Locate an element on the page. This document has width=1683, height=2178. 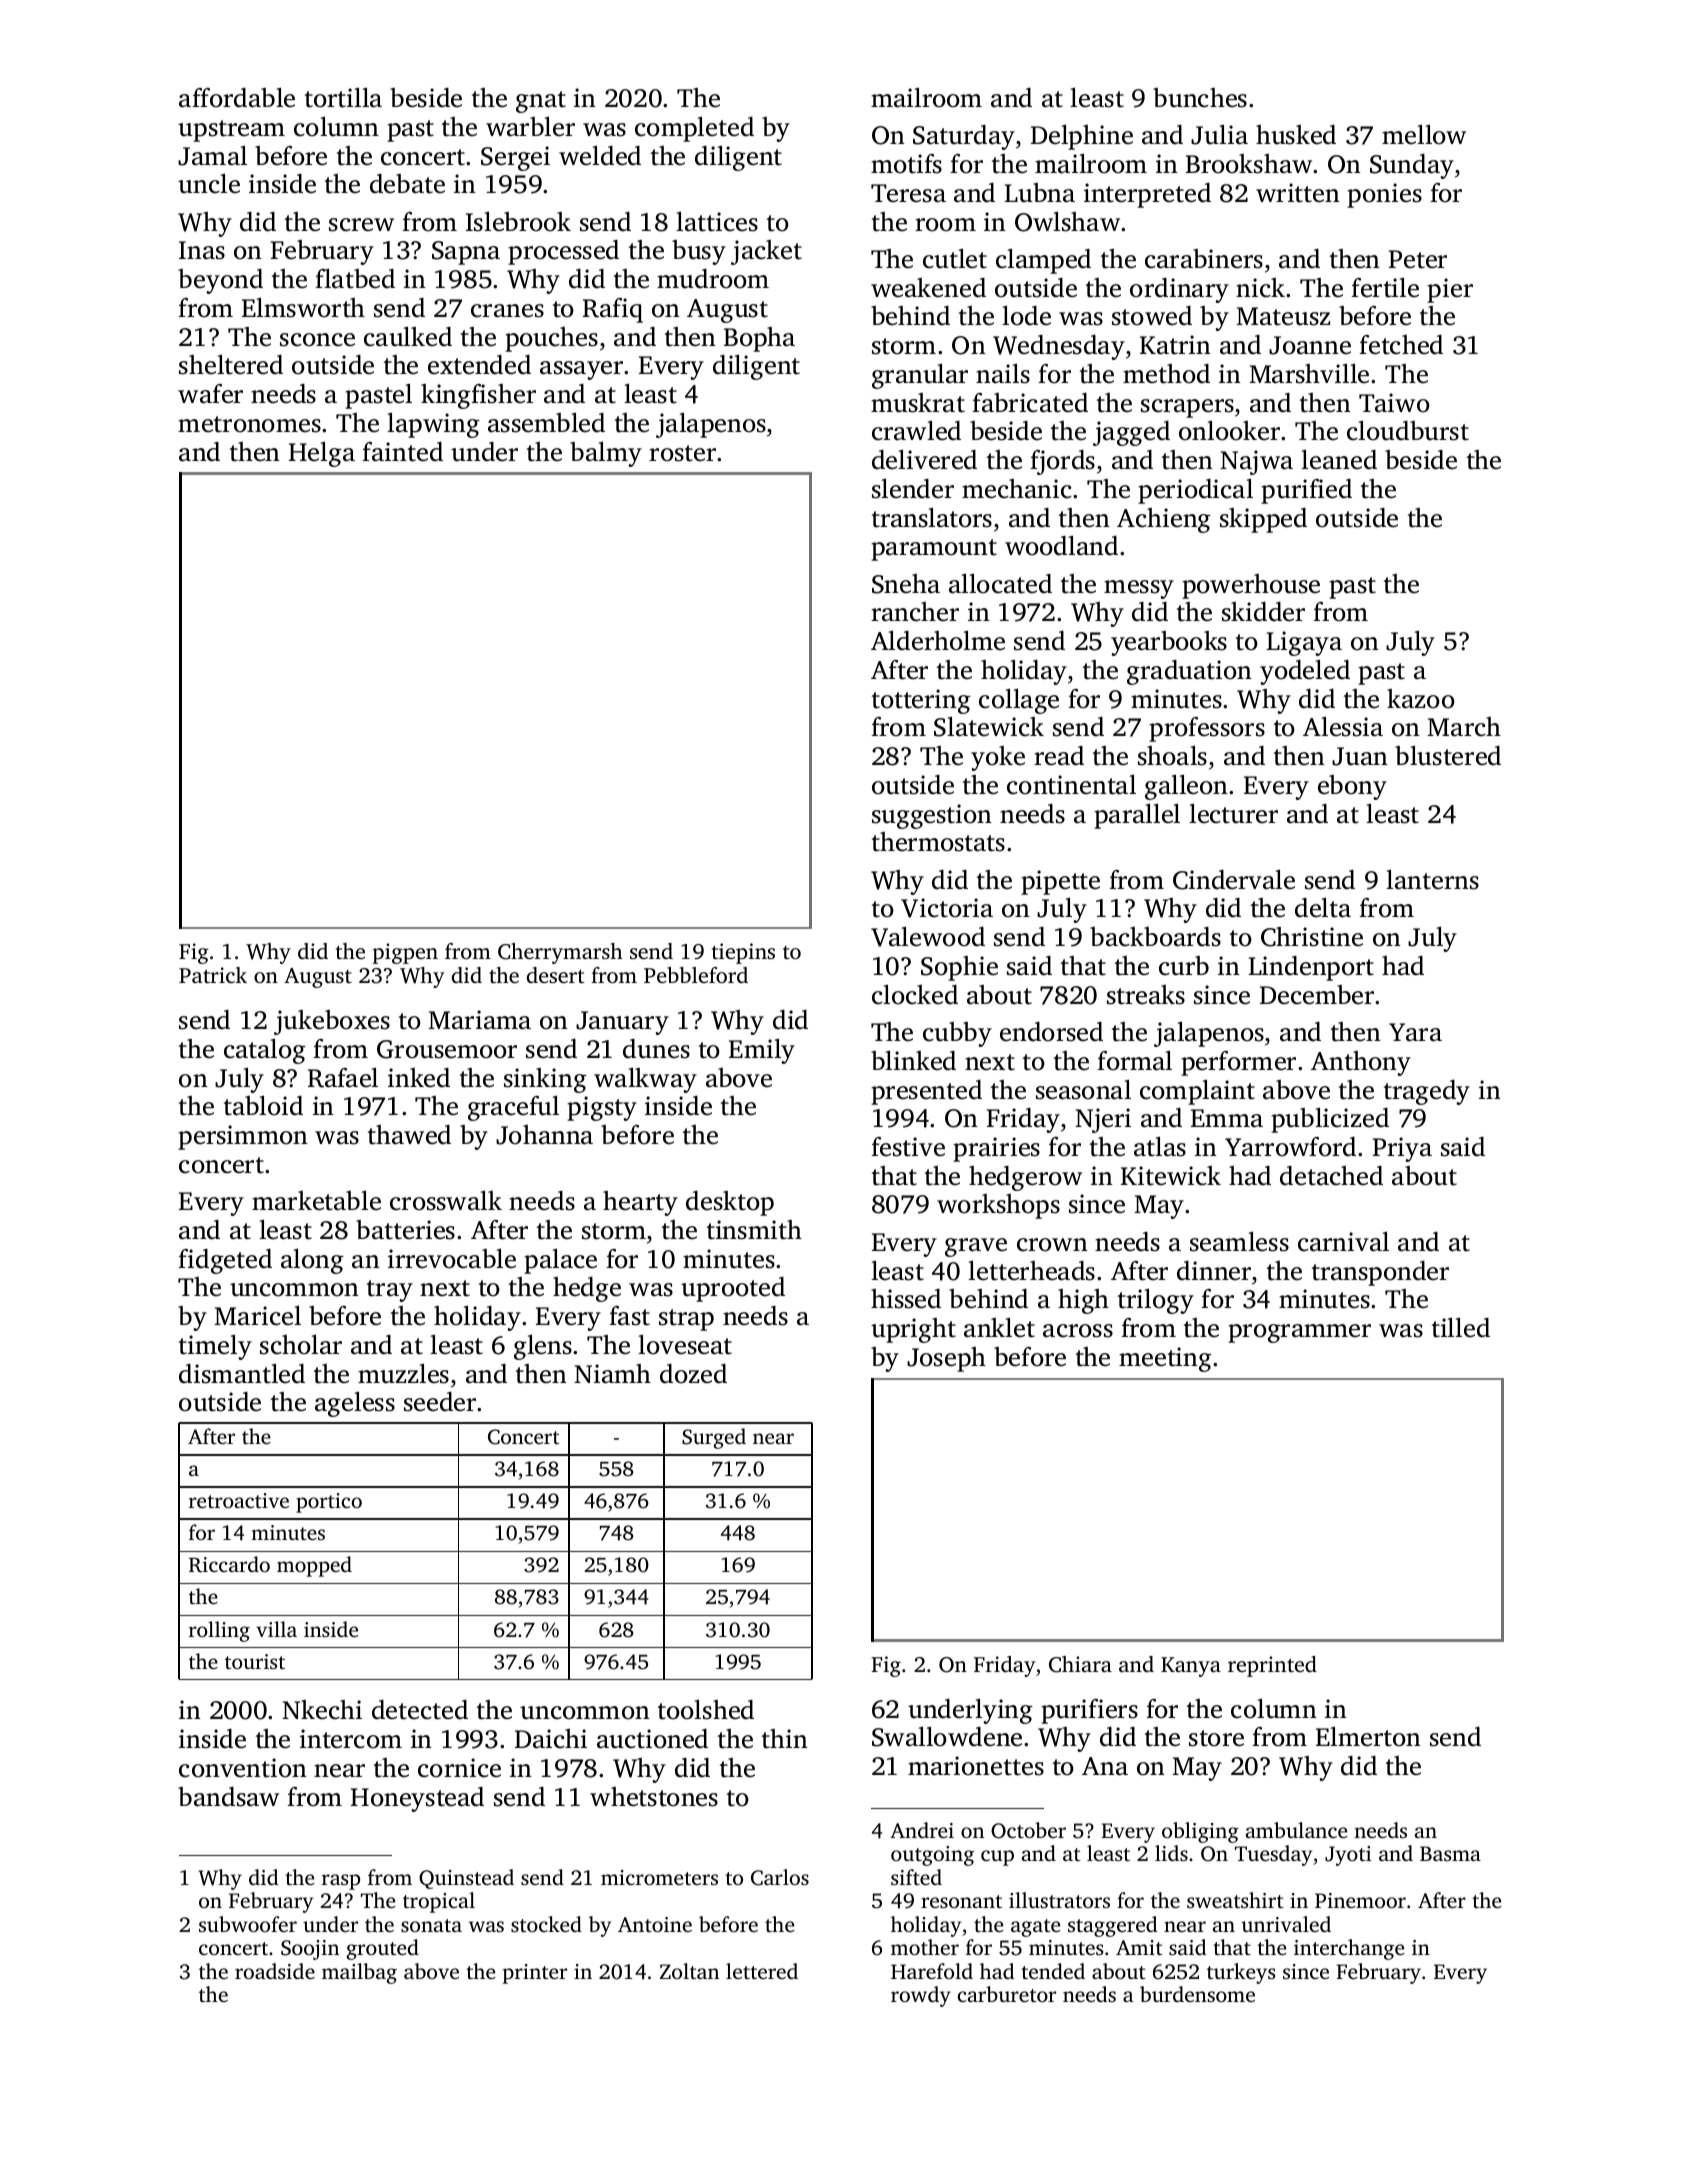
cranes is located at coordinates (507, 311).
